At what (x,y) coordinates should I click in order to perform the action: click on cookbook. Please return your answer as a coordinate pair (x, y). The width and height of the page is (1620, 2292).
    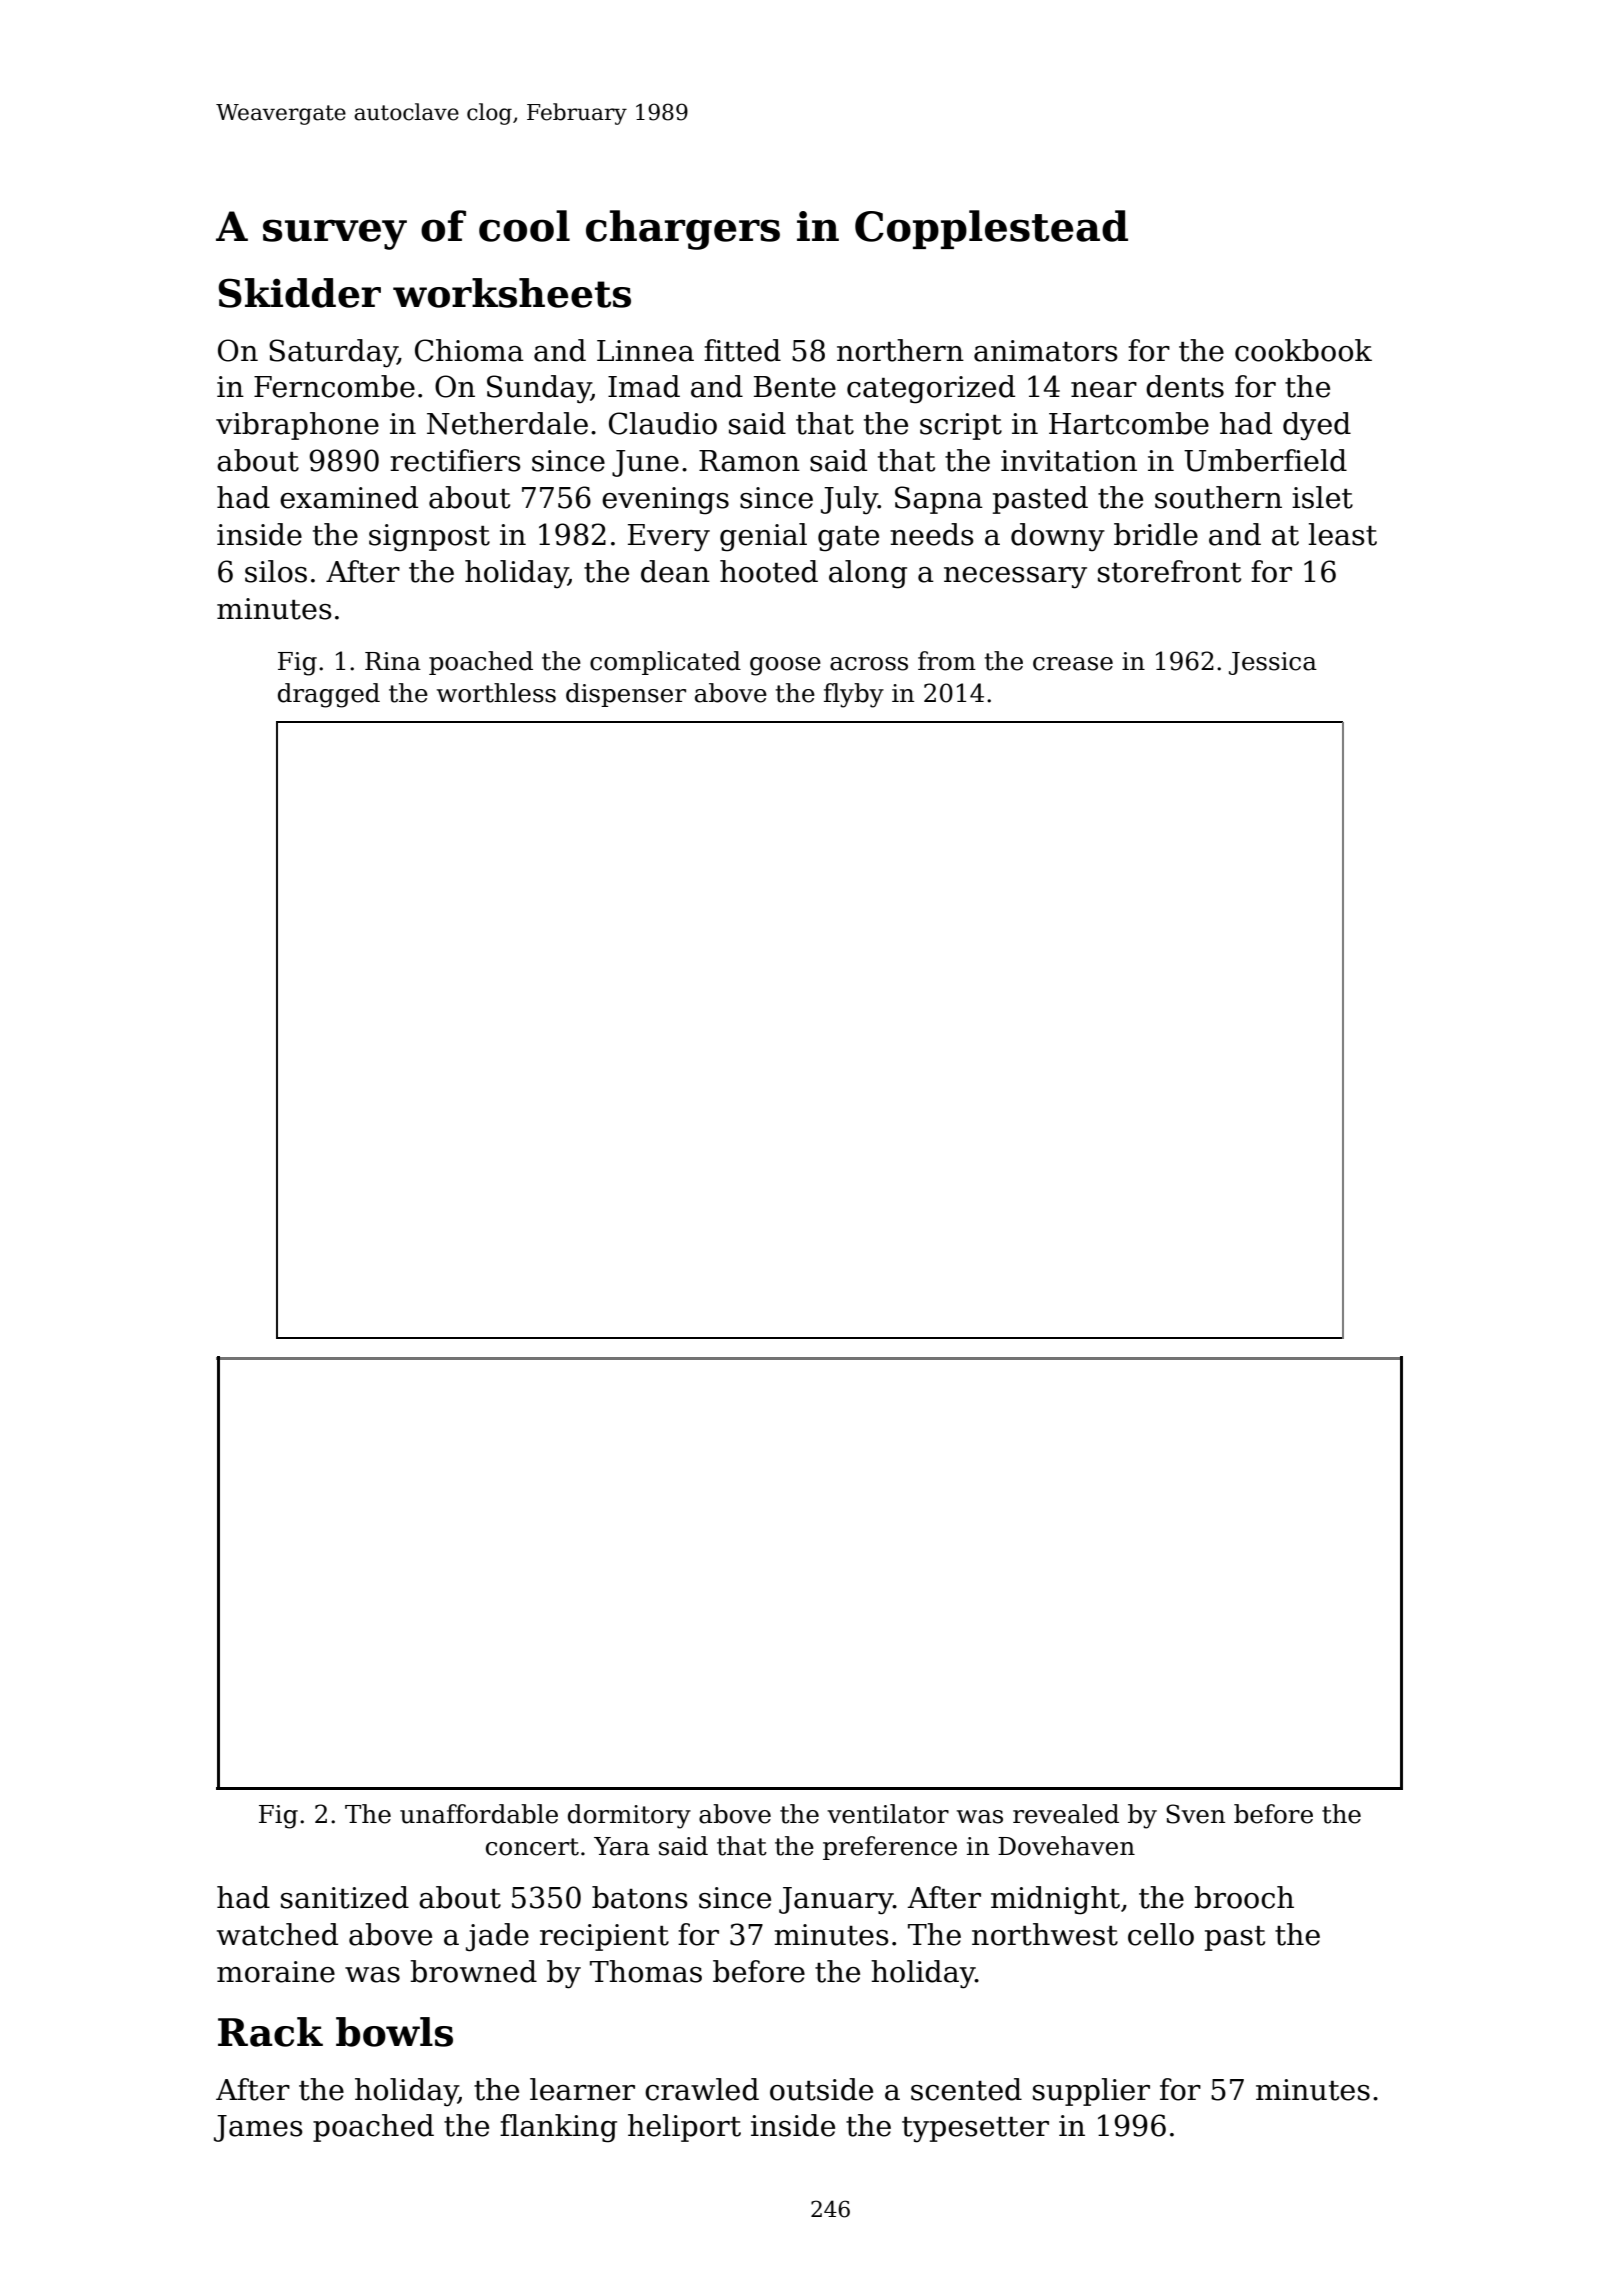
    Looking at the image, I should click on (1303, 350).
